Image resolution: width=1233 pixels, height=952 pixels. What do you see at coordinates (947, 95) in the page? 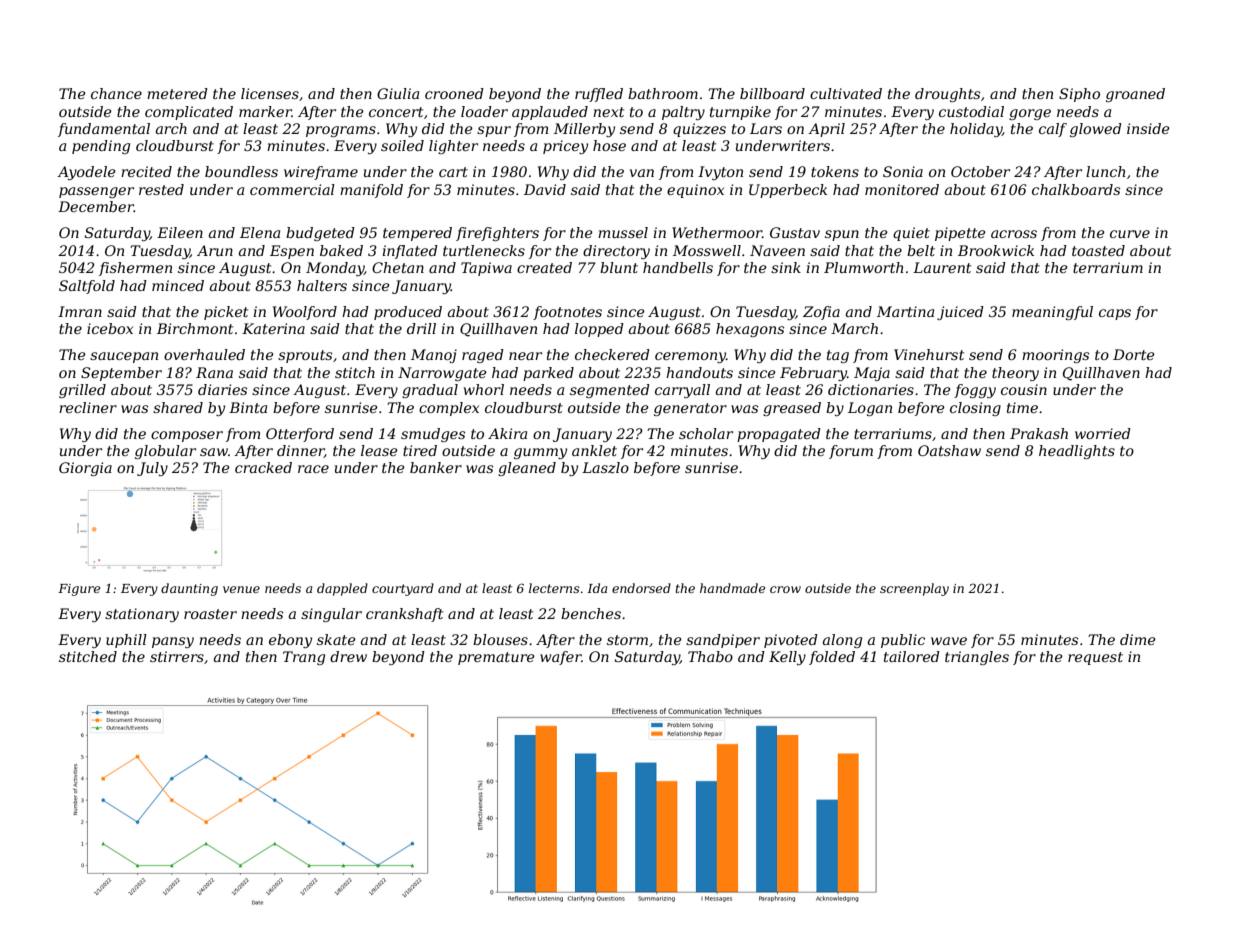
I see `droughts` at bounding box center [947, 95].
